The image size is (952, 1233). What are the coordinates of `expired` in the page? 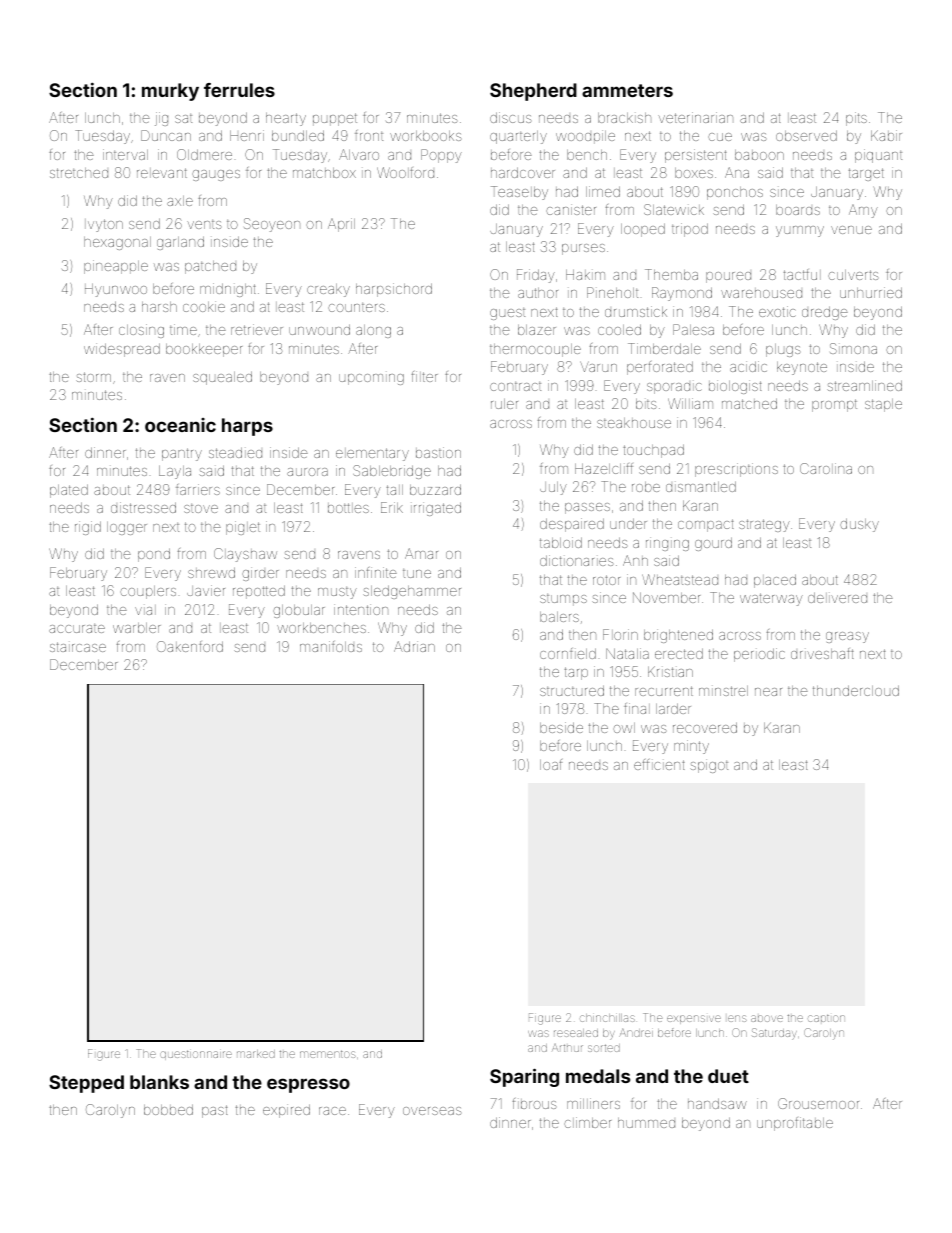 It's located at (286, 1111).
